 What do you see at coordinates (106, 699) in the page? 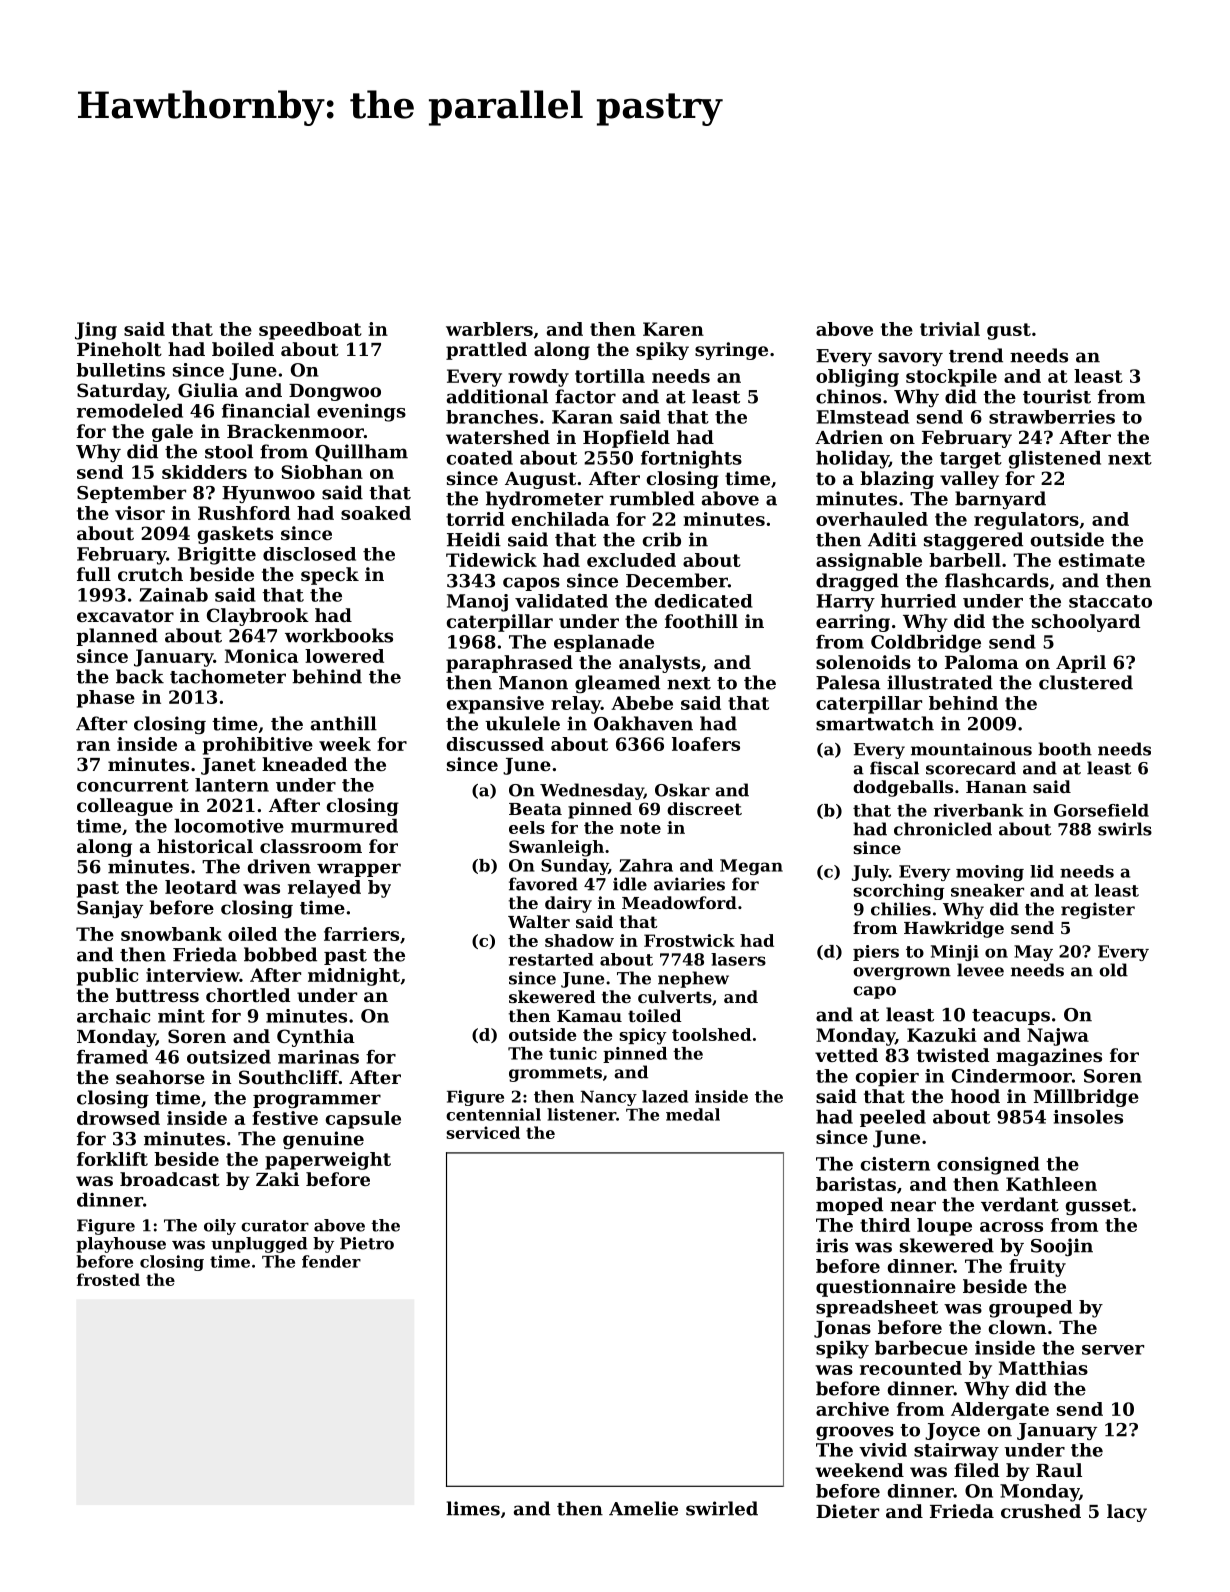
I see `phase` at bounding box center [106, 699].
